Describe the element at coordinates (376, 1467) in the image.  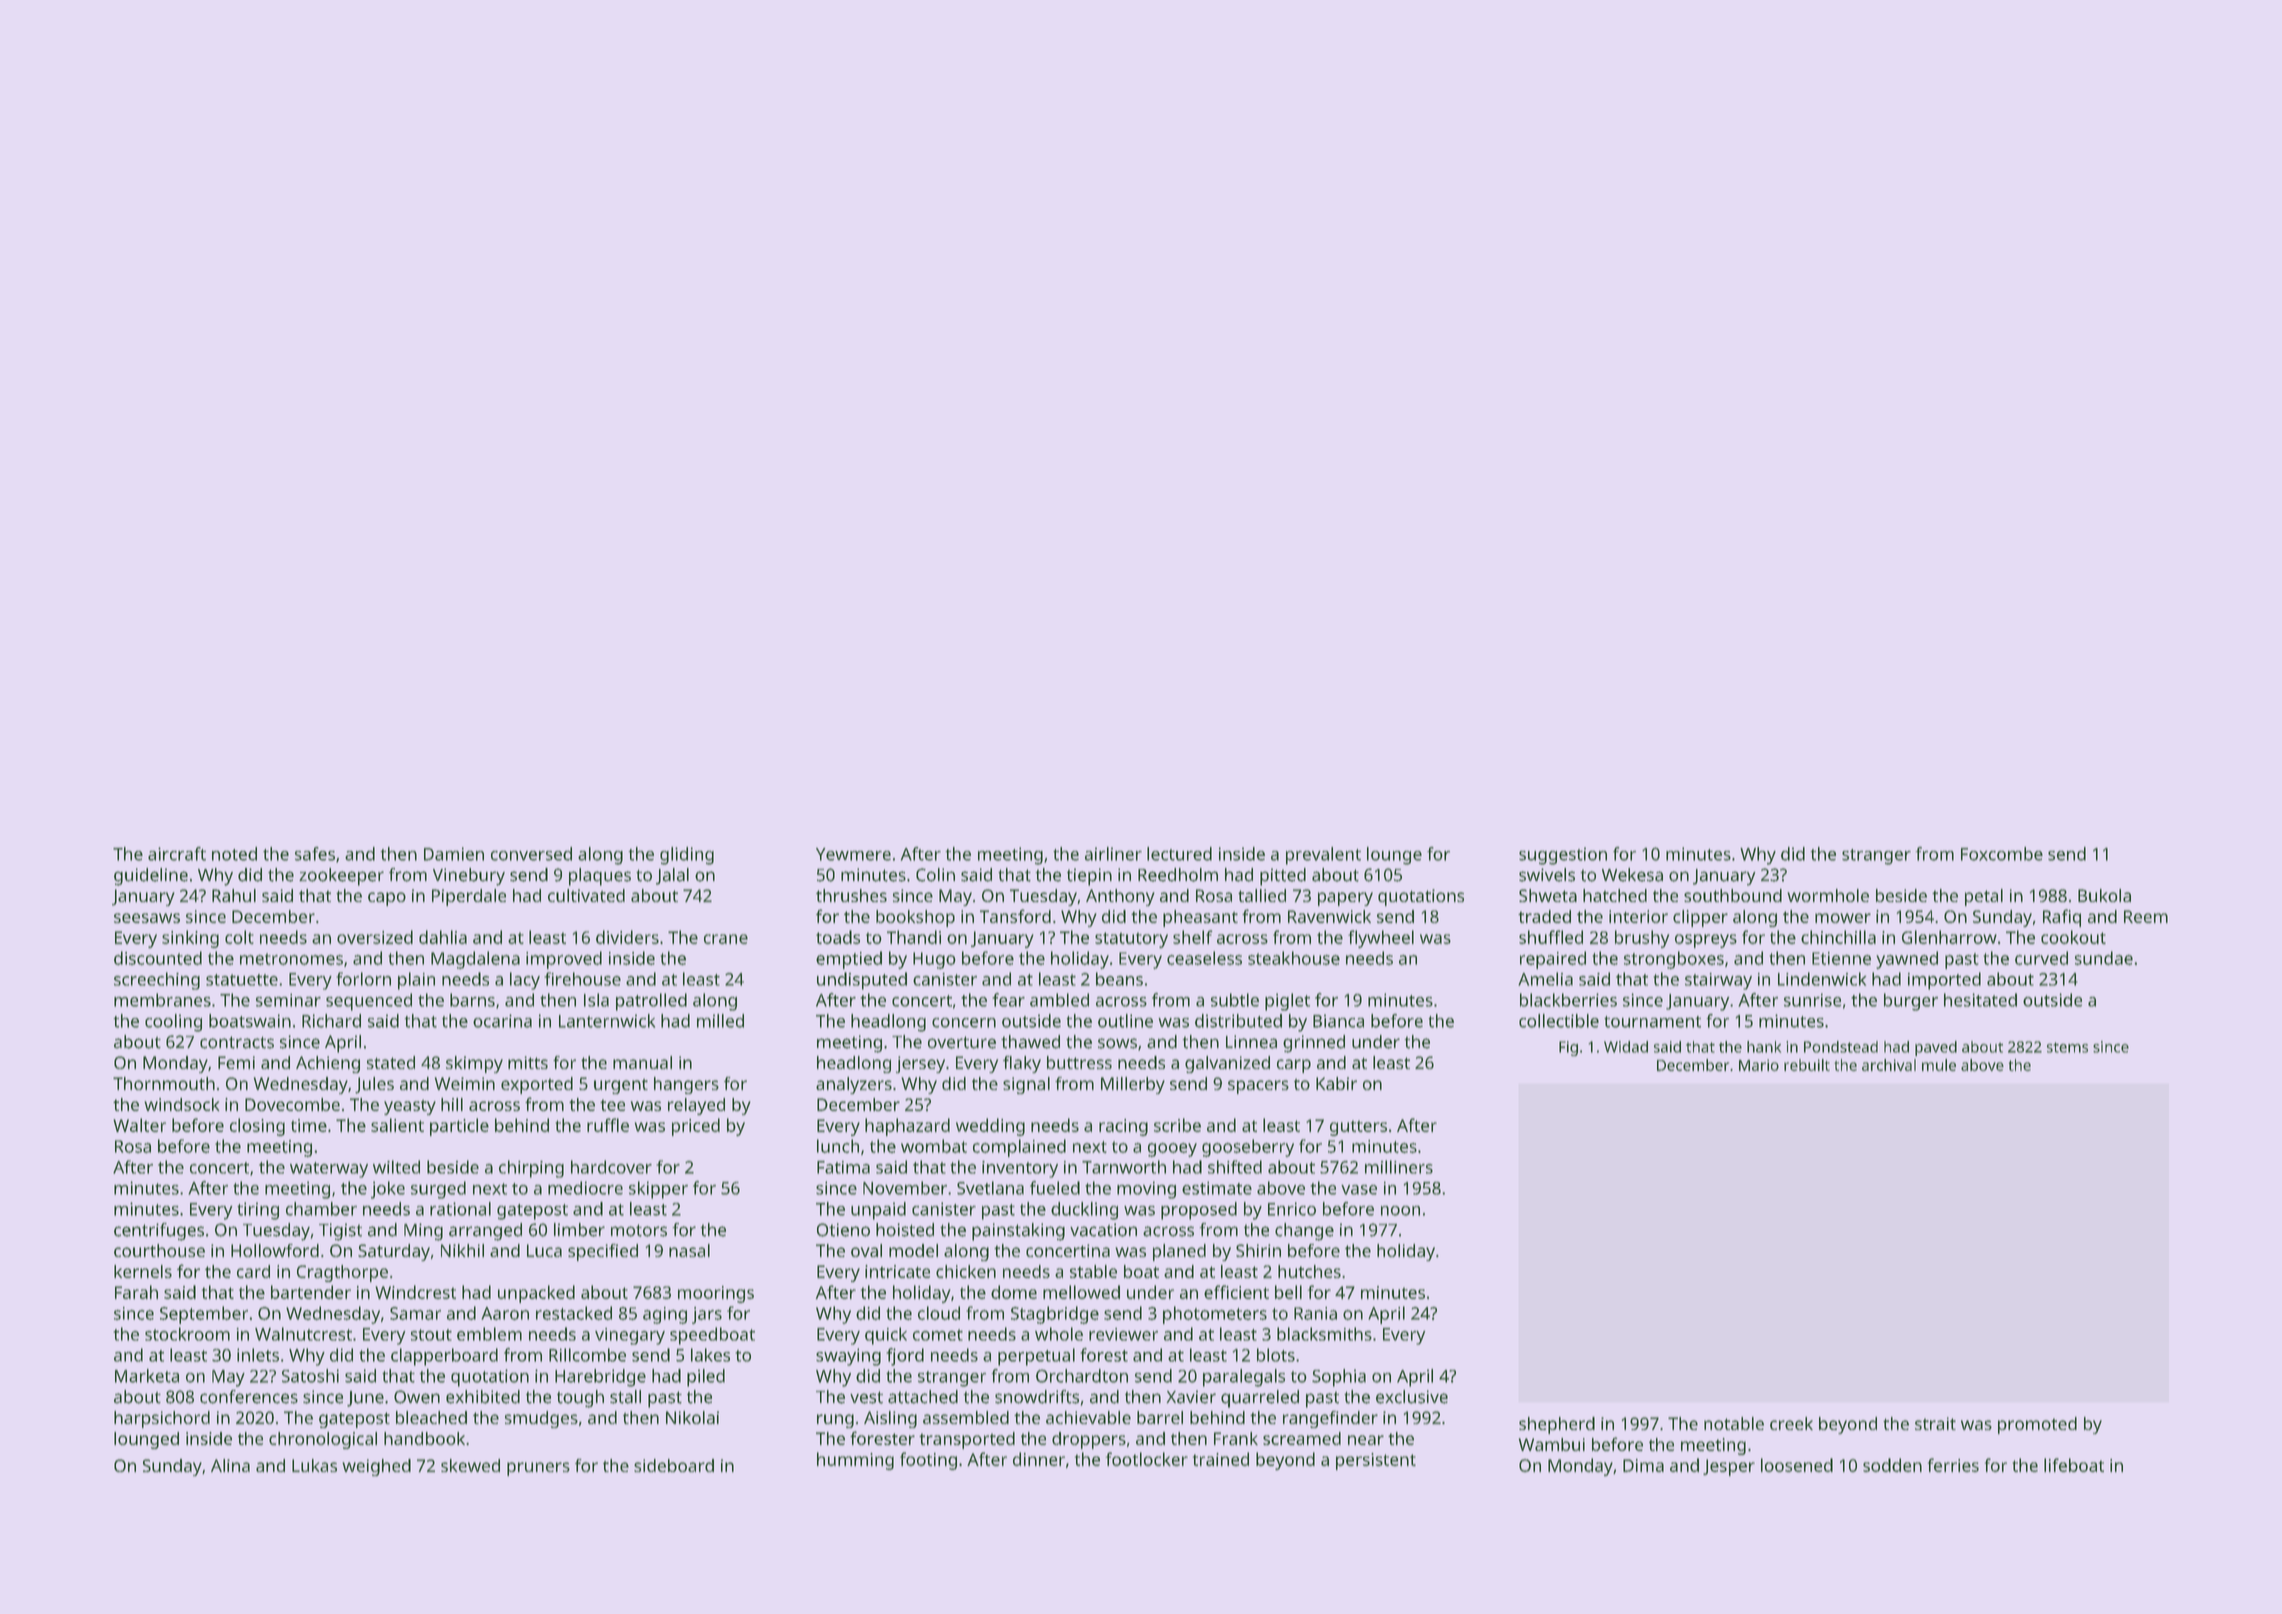
I see `weighed` at that location.
